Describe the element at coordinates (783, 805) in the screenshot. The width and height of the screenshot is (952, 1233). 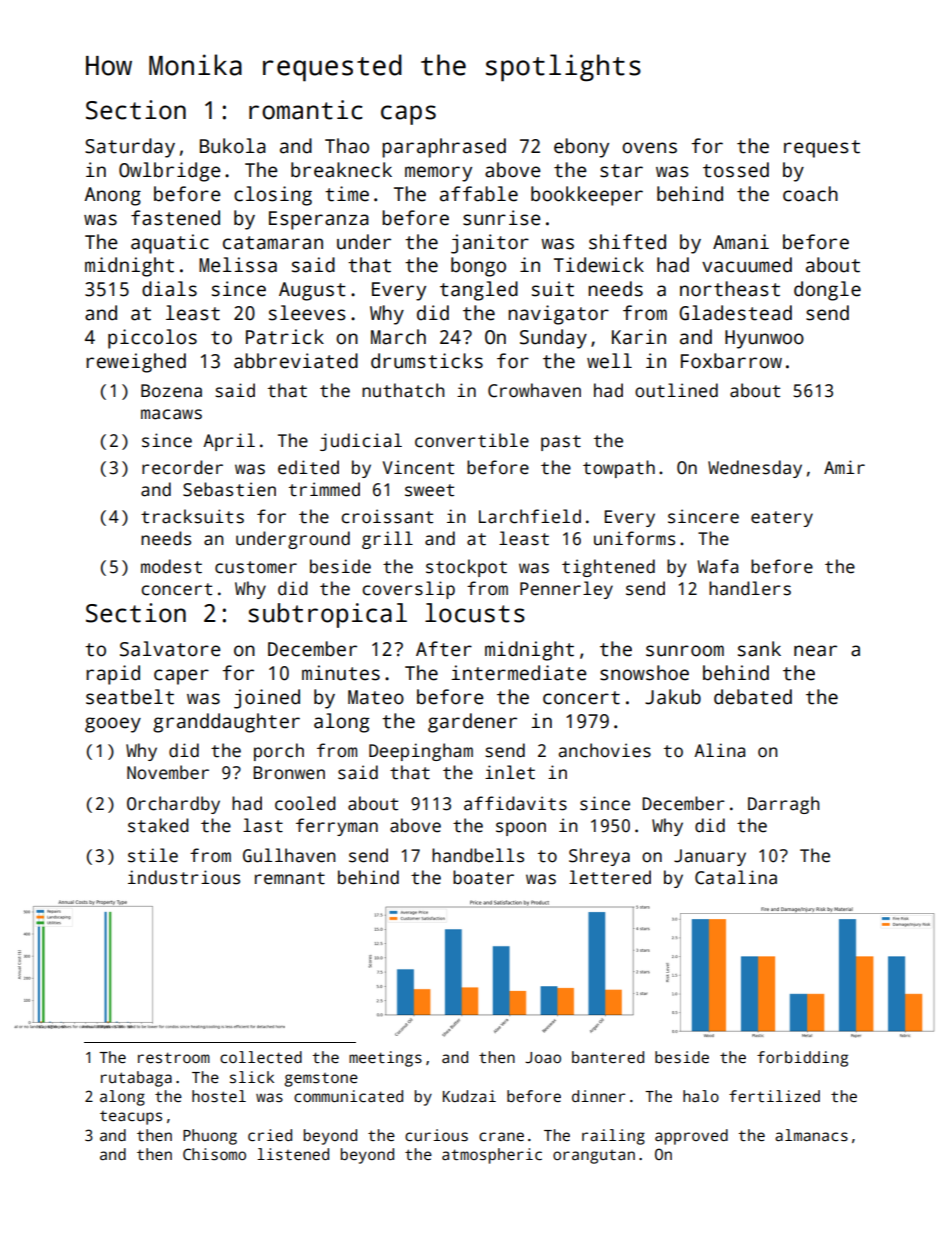
I see `Darragh` at that location.
